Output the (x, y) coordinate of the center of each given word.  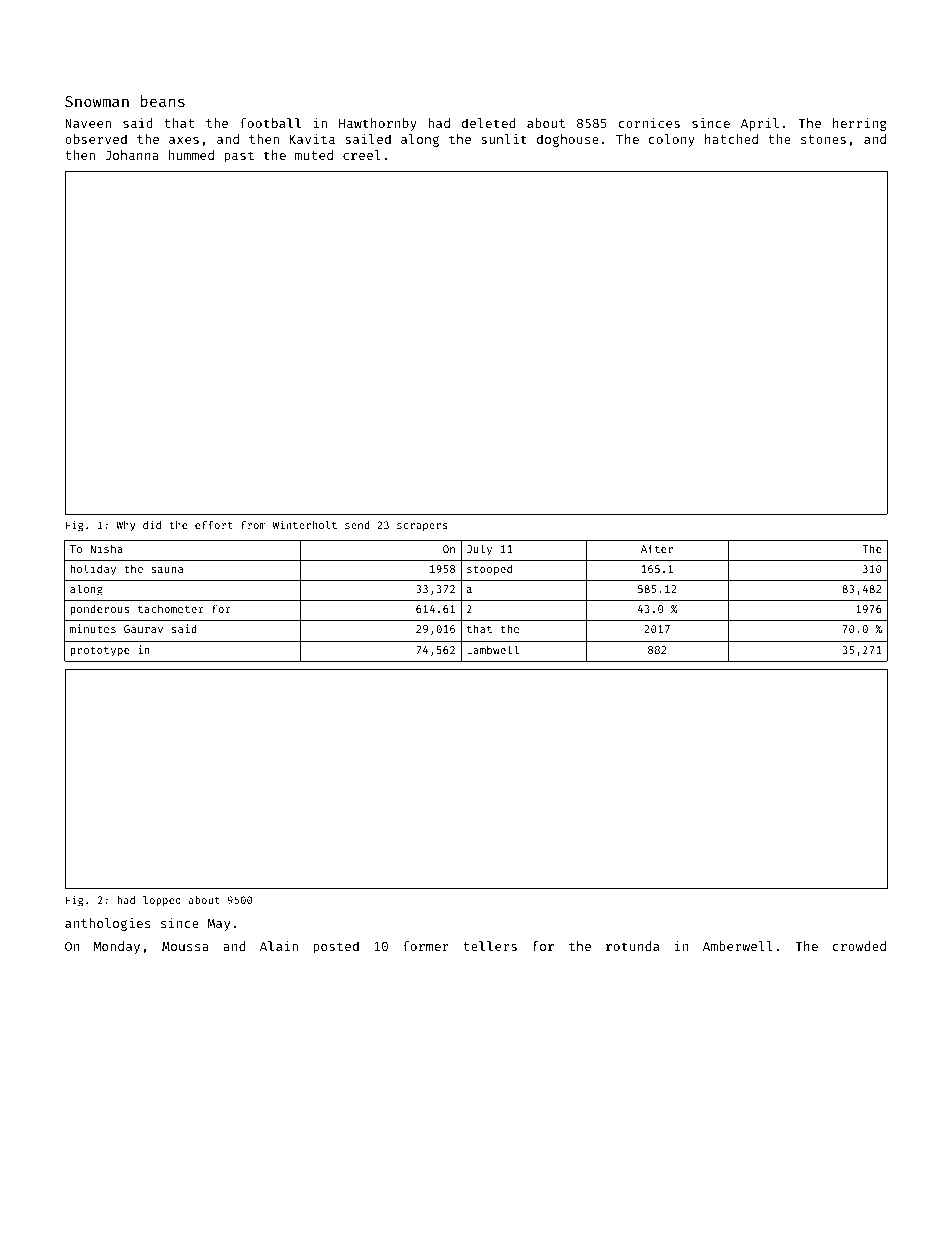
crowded (859, 946)
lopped (162, 901)
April (760, 124)
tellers (490, 946)
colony (672, 140)
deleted (488, 123)
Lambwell (493, 649)
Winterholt (305, 524)
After (657, 548)
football (270, 123)
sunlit (504, 139)
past (239, 157)
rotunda (632, 946)
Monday (117, 947)
